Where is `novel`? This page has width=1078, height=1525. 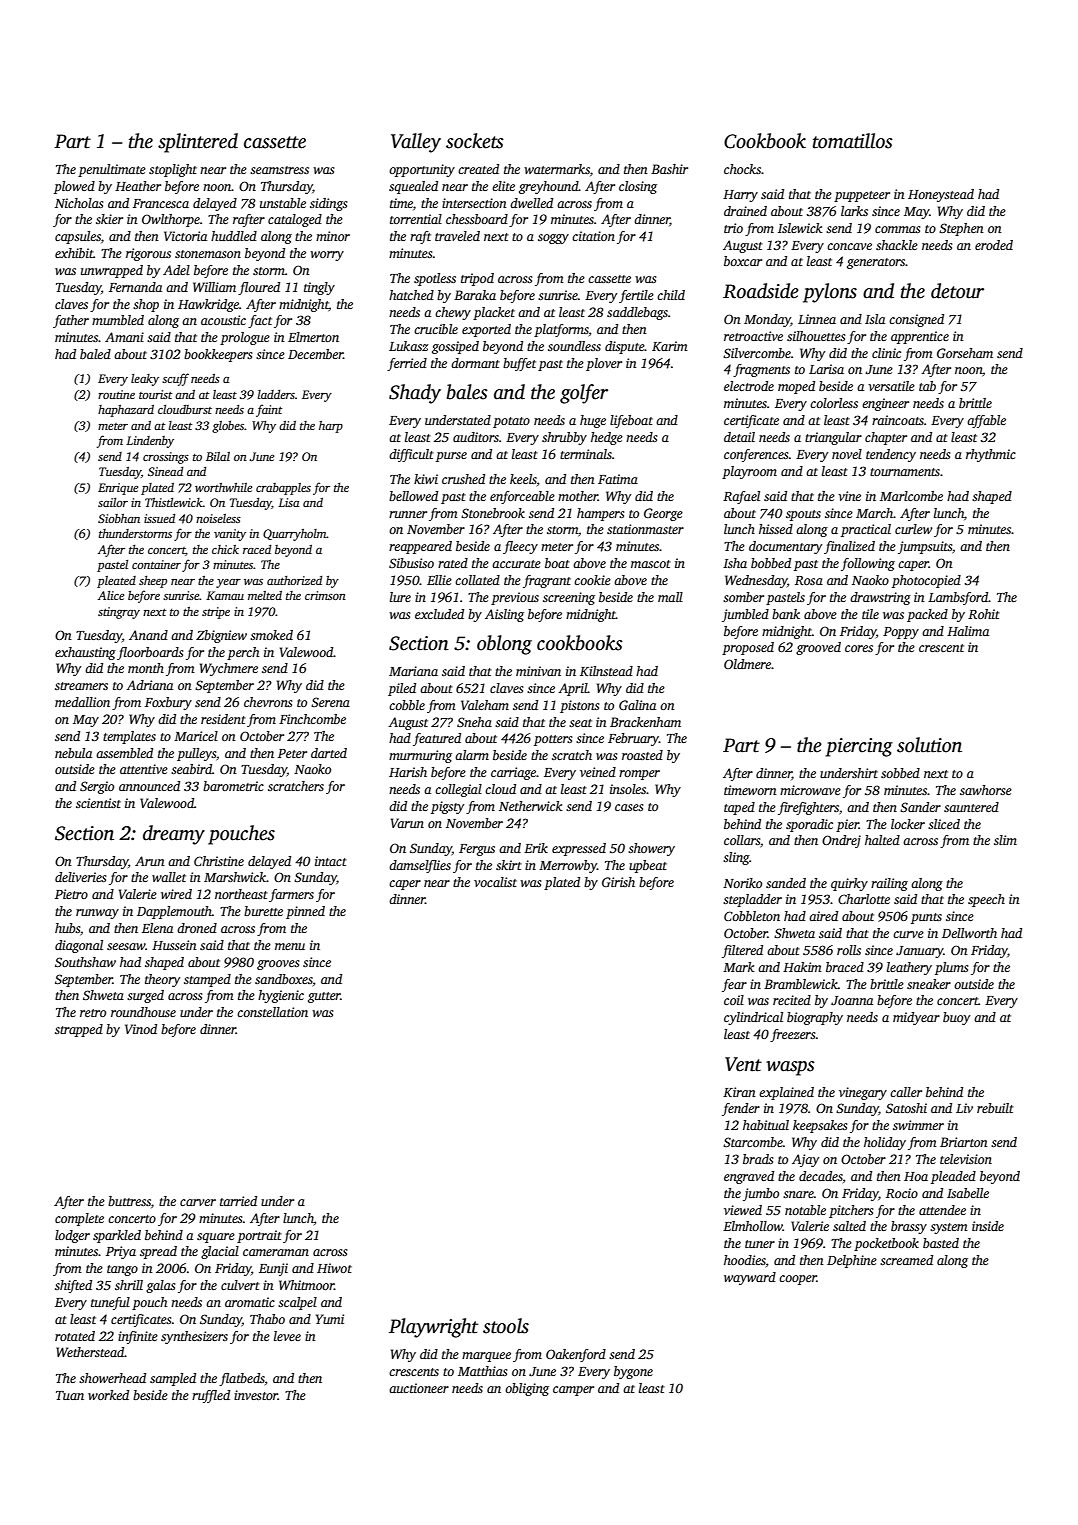 novel is located at coordinates (847, 454).
